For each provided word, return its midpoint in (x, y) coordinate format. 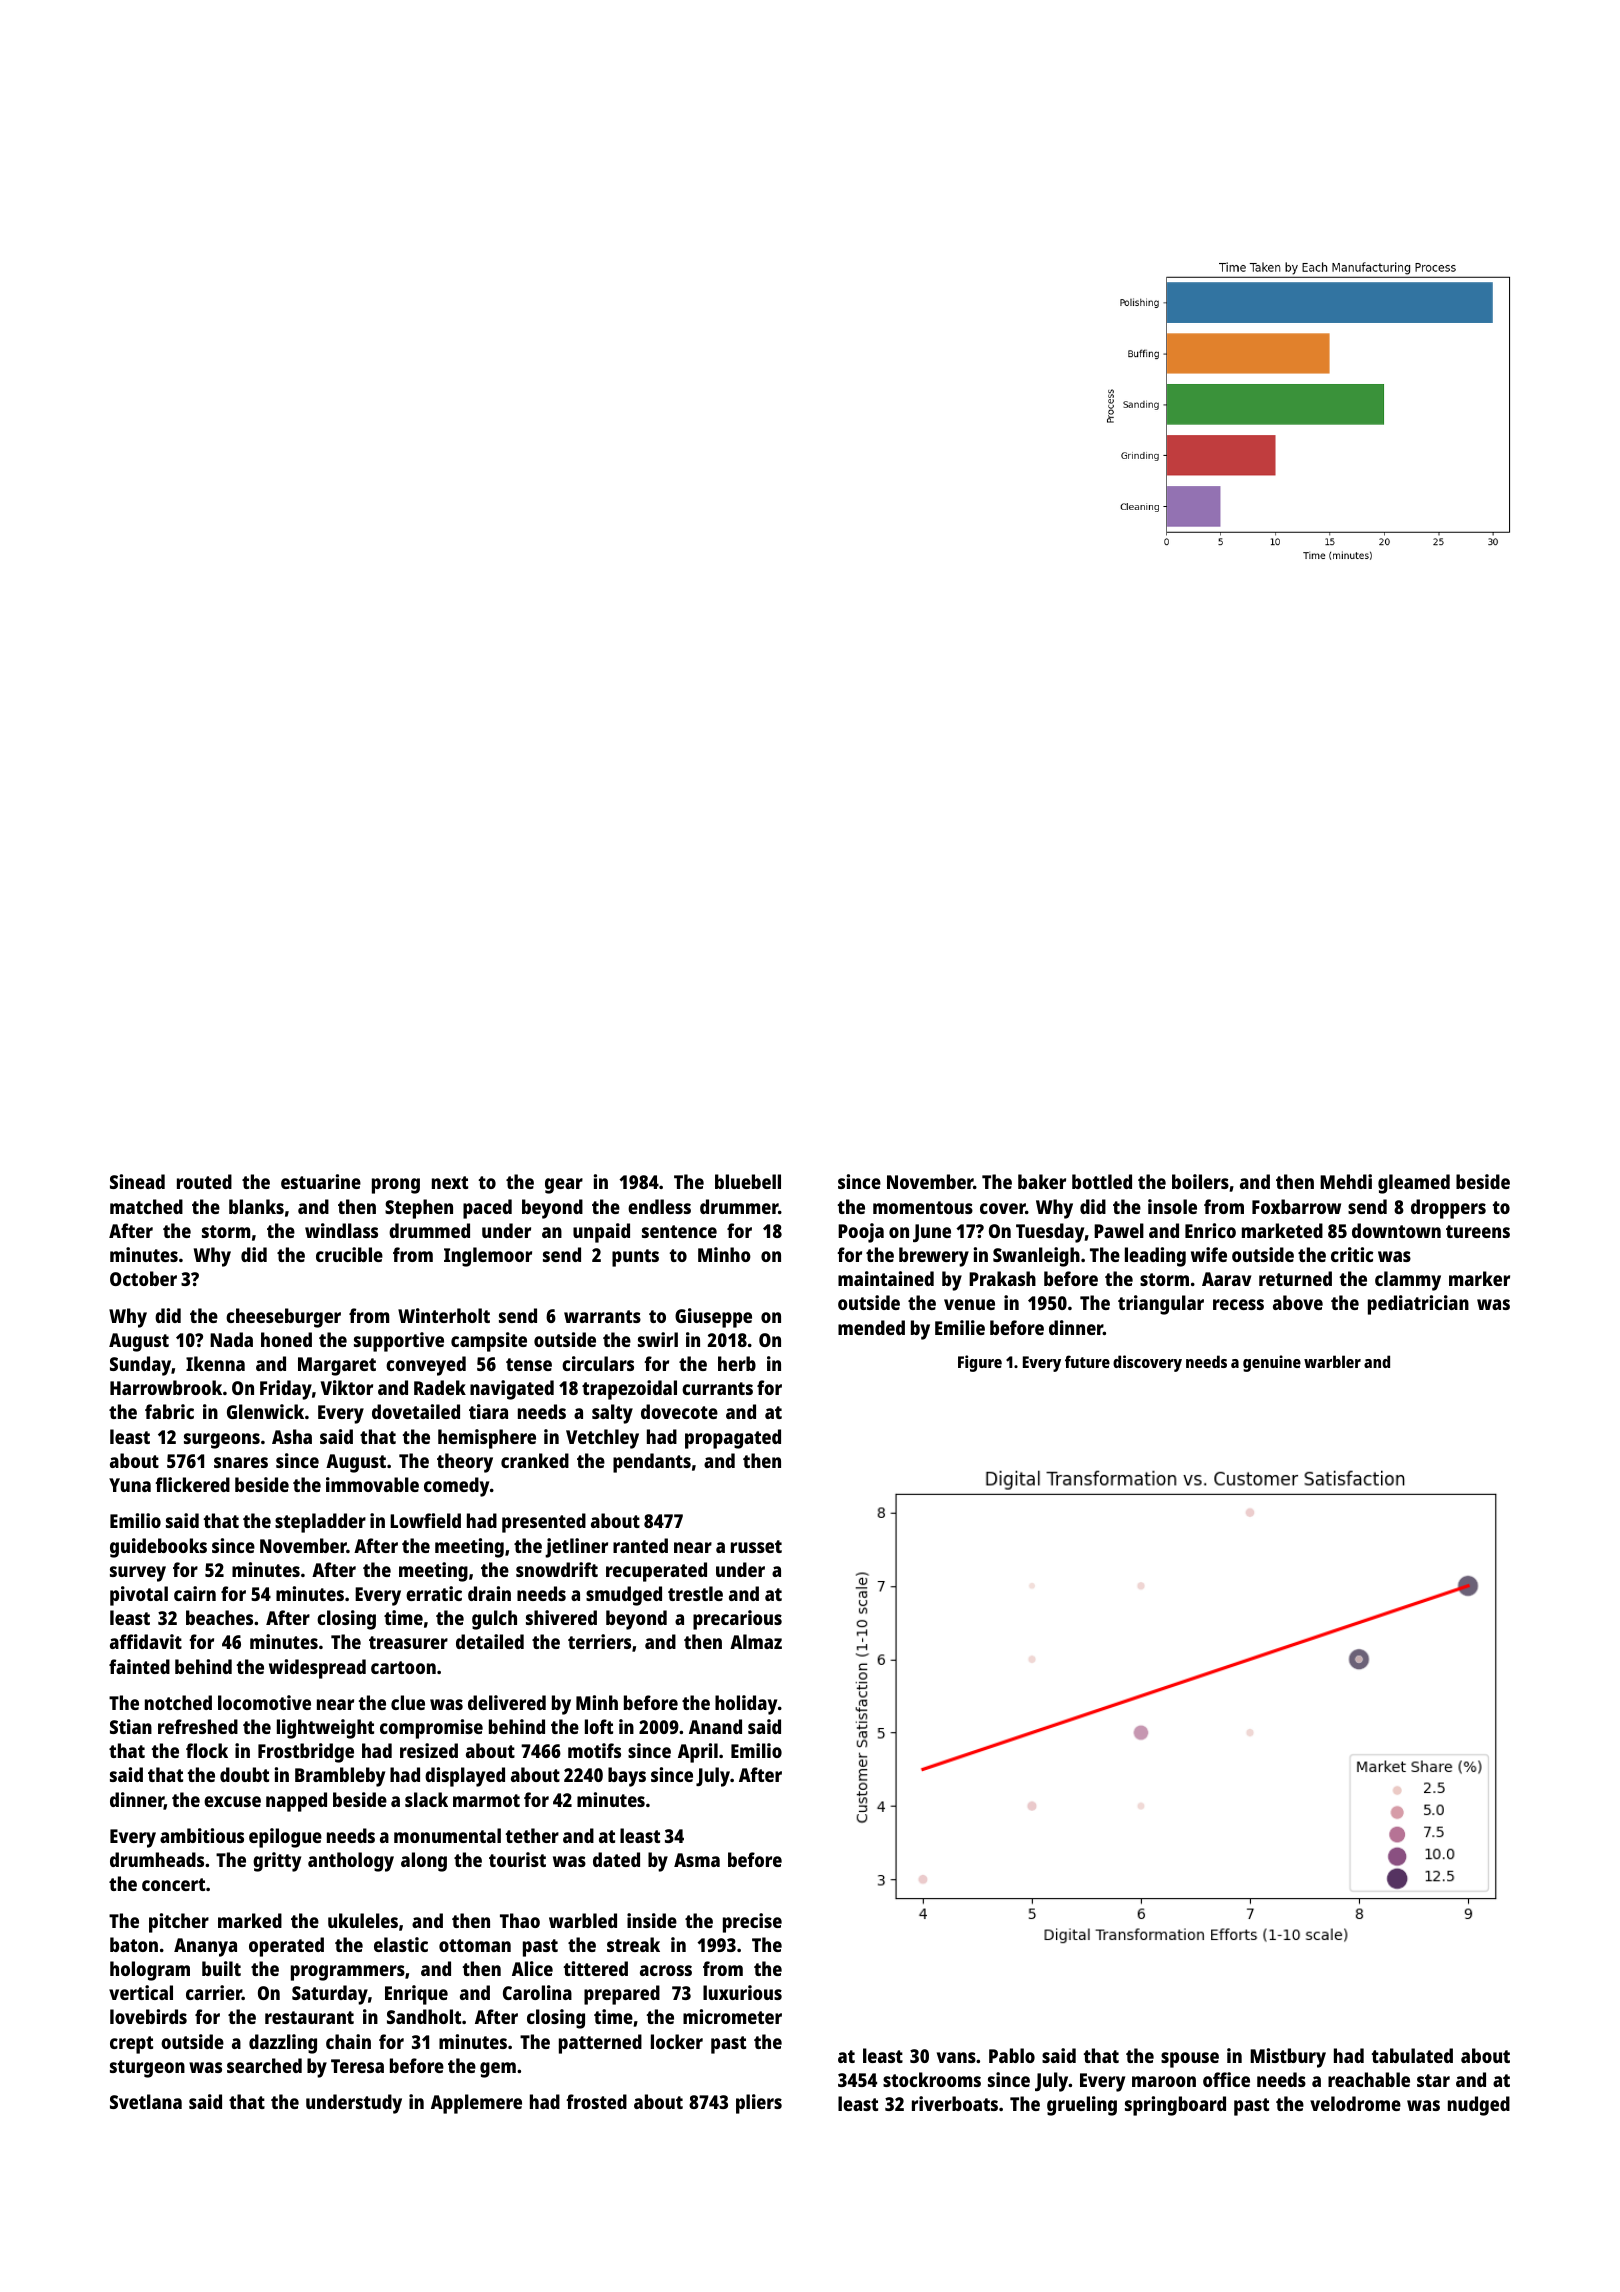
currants (717, 1388)
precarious (737, 1620)
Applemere (476, 2104)
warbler (1332, 1361)
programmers (348, 1973)
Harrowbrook (166, 1387)
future (1087, 1361)
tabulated (1412, 2055)
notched (178, 1702)
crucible (349, 1254)
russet (756, 1546)
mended (871, 1327)
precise (752, 1923)
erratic (434, 1593)
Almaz (756, 1641)
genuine (1272, 1363)
